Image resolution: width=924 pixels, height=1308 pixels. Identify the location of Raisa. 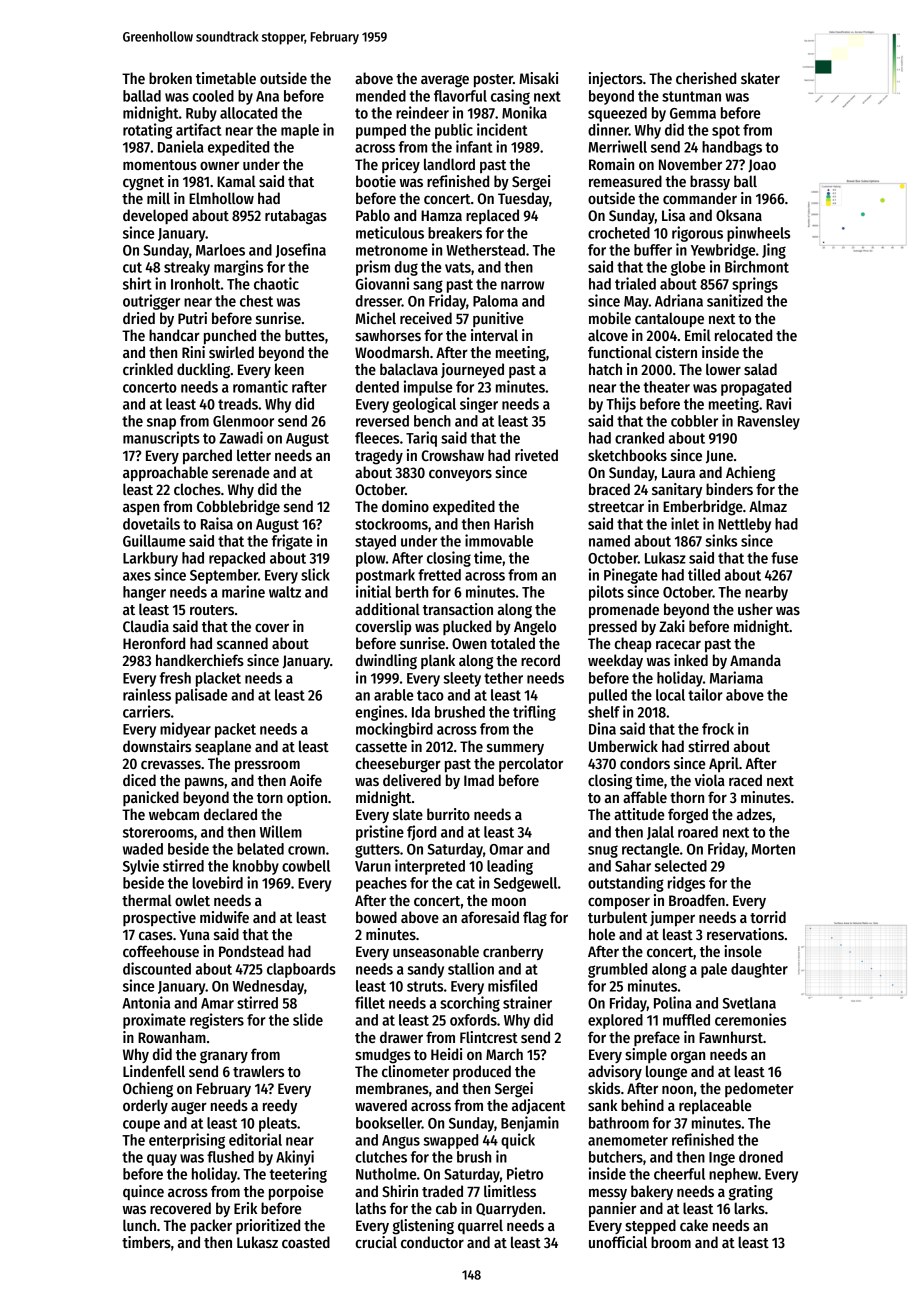
(217, 523).
